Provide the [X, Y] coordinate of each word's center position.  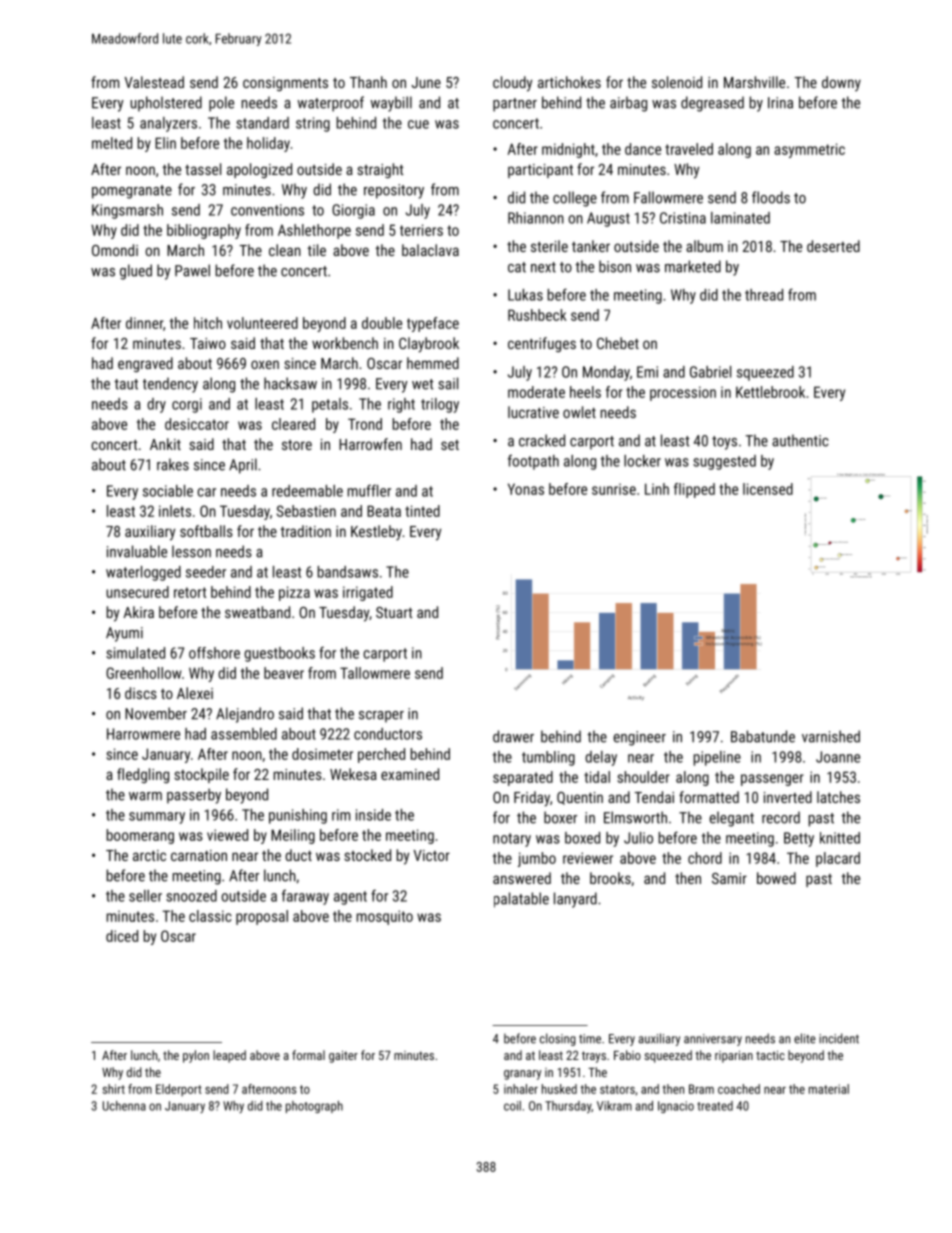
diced [122, 936]
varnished [831, 736]
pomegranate [132, 192]
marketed [693, 266]
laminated [740, 218]
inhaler [521, 1089]
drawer [513, 736]
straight [380, 170]
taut [126, 384]
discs [141, 693]
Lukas [525, 295]
